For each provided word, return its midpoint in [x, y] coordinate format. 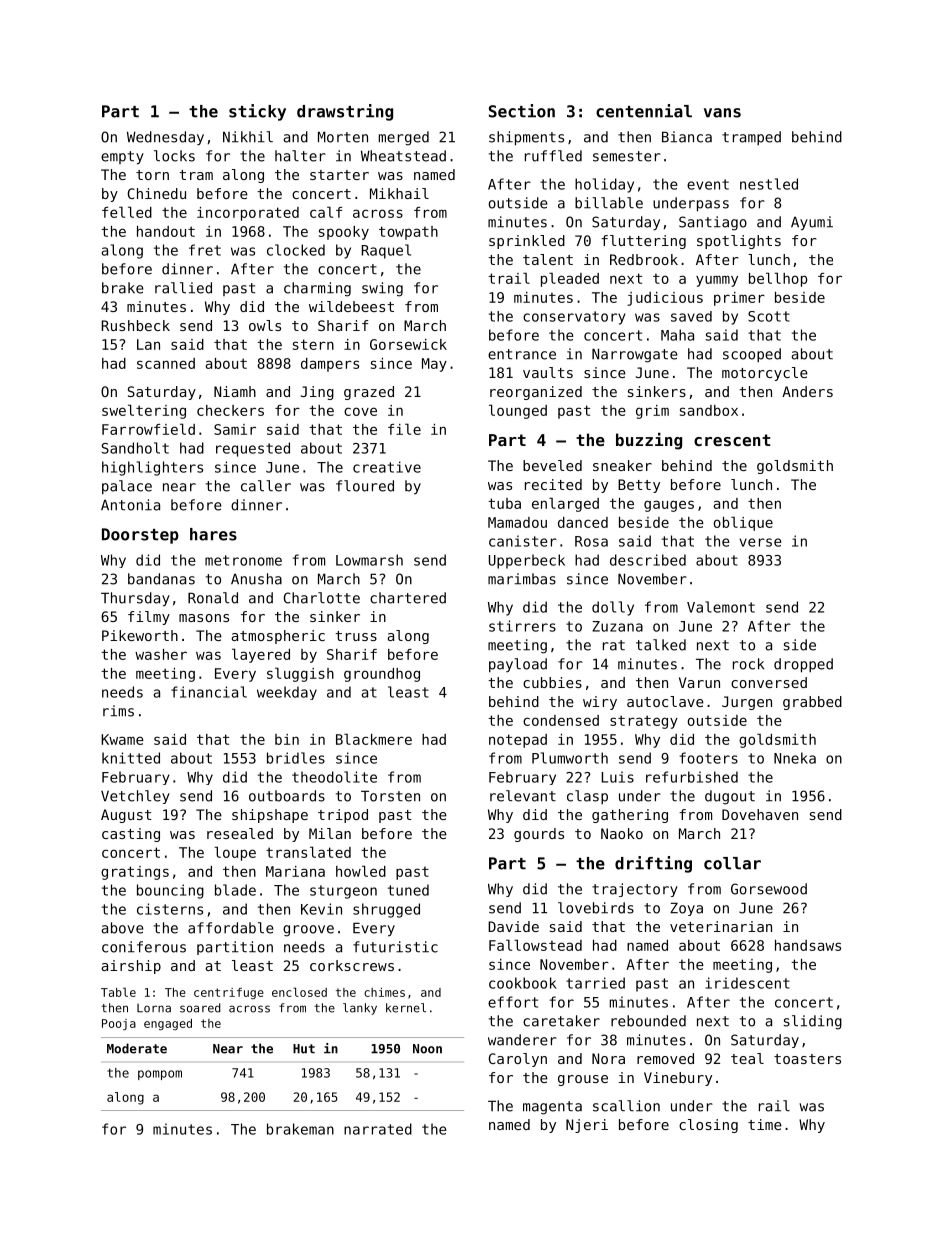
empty [122, 157]
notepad [518, 741]
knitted [131, 758]
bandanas [161, 579]
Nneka [795, 758]
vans [722, 113]
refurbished [692, 777]
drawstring [345, 112]
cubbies [552, 682]
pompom [160, 1075]
